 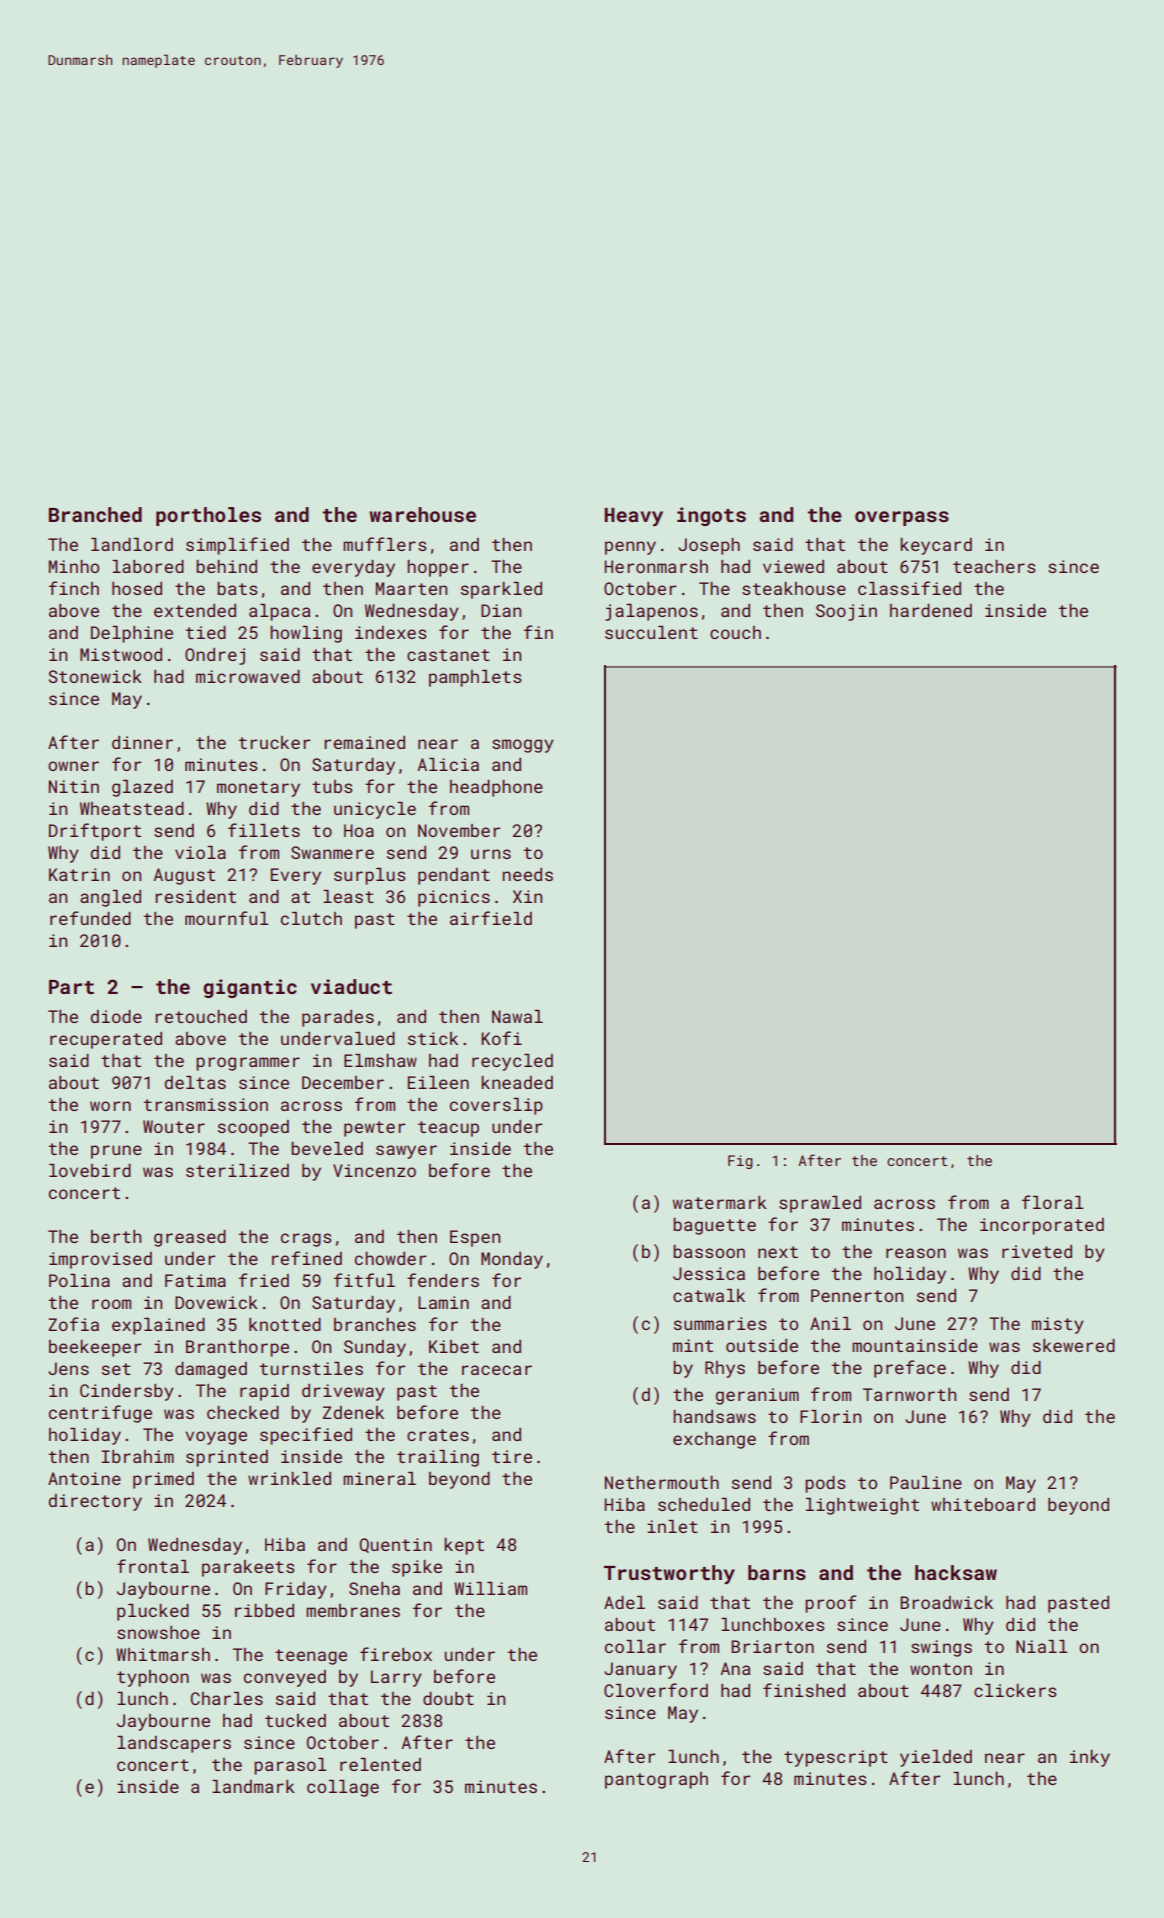 What do you see at coordinates (740, 1162) in the screenshot?
I see `Fig` at bounding box center [740, 1162].
